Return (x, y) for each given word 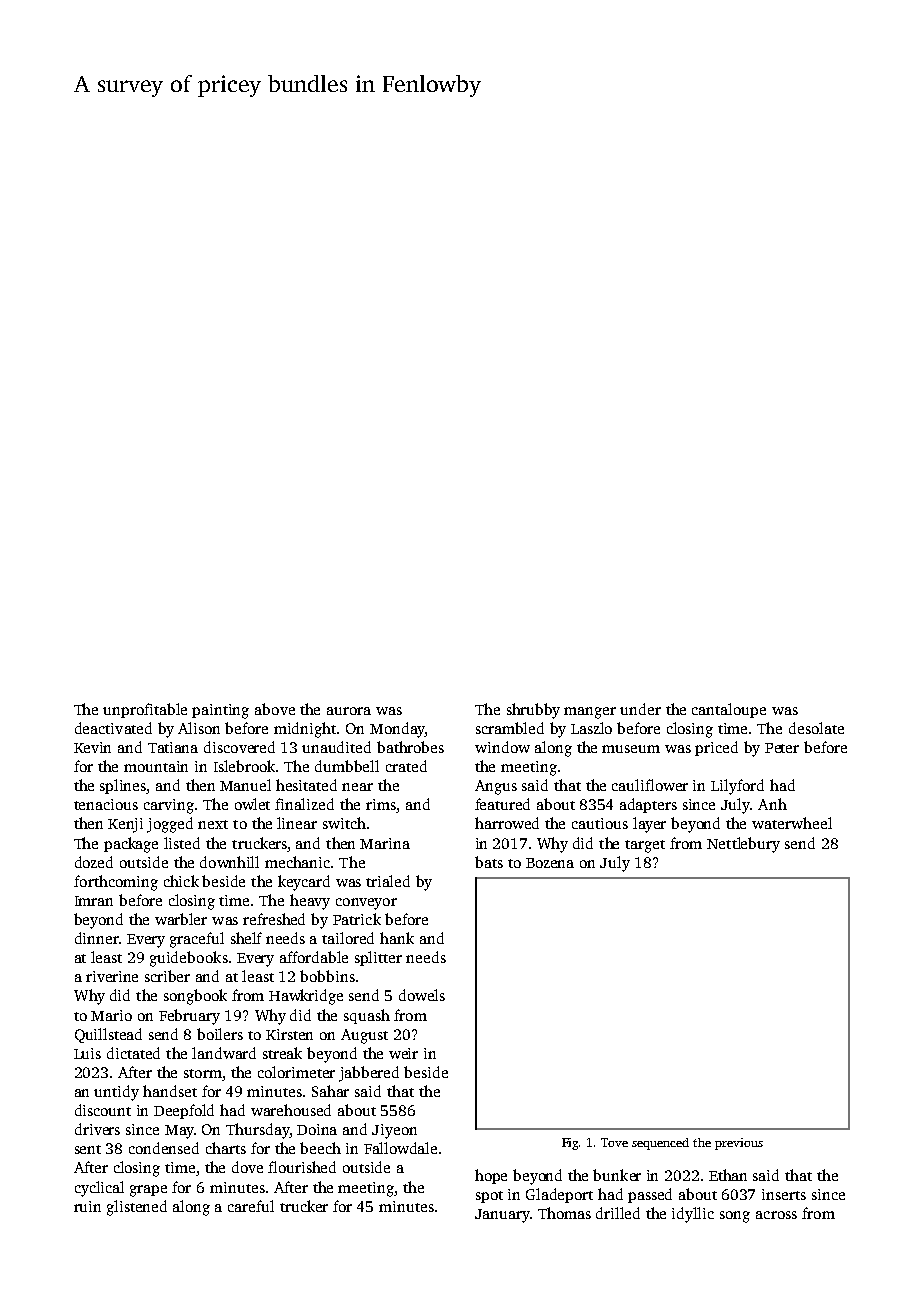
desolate (816, 728)
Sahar (330, 1091)
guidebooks (189, 959)
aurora (349, 711)
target (645, 846)
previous (739, 1144)
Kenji (125, 825)
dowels (422, 995)
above (275, 709)
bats (489, 862)
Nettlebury (743, 845)
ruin (87, 1206)
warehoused (291, 1110)
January (502, 1216)
